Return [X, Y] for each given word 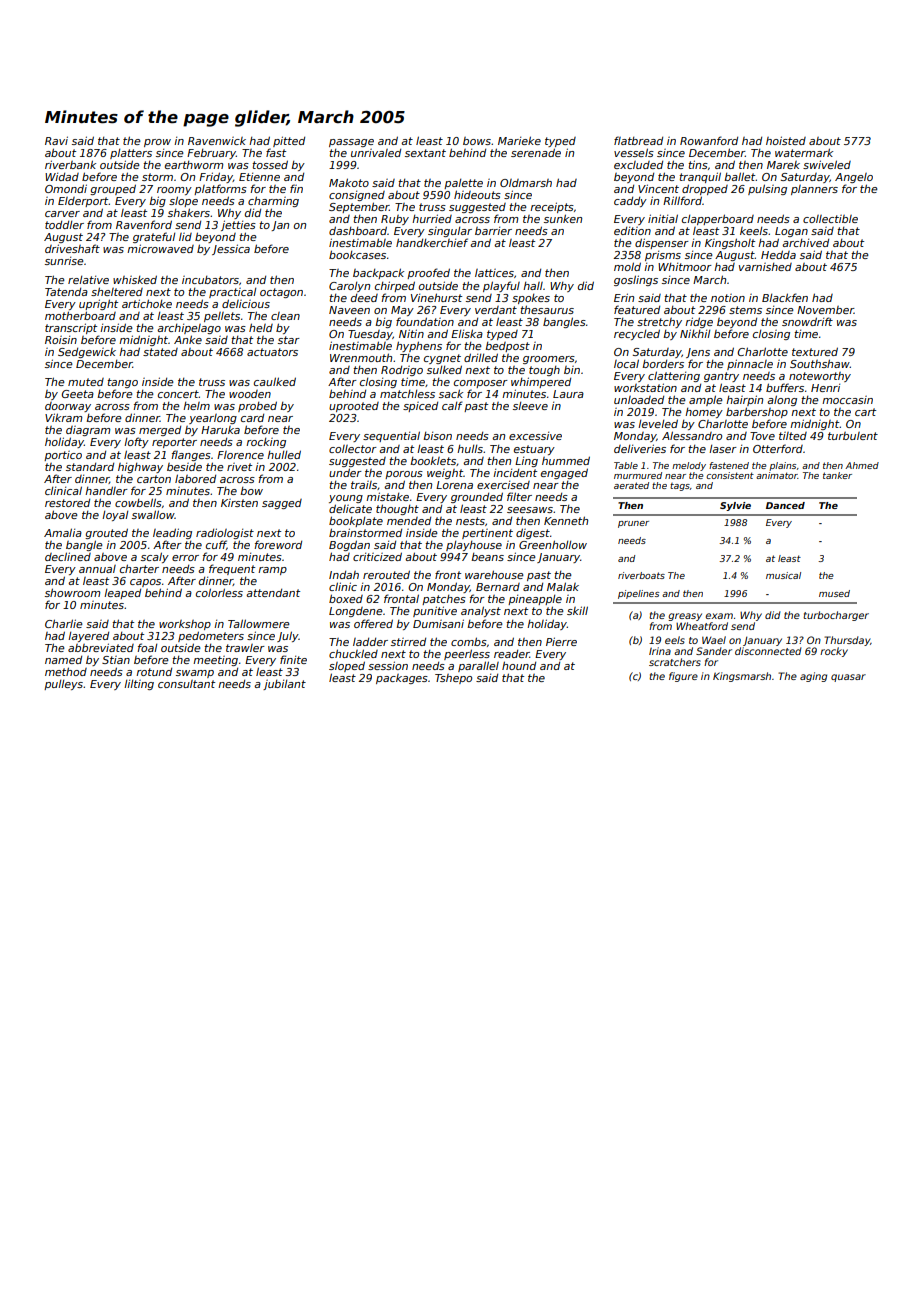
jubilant [284, 685]
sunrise [64, 261]
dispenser [662, 243]
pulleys [63, 685]
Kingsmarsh [742, 677]
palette [463, 184]
